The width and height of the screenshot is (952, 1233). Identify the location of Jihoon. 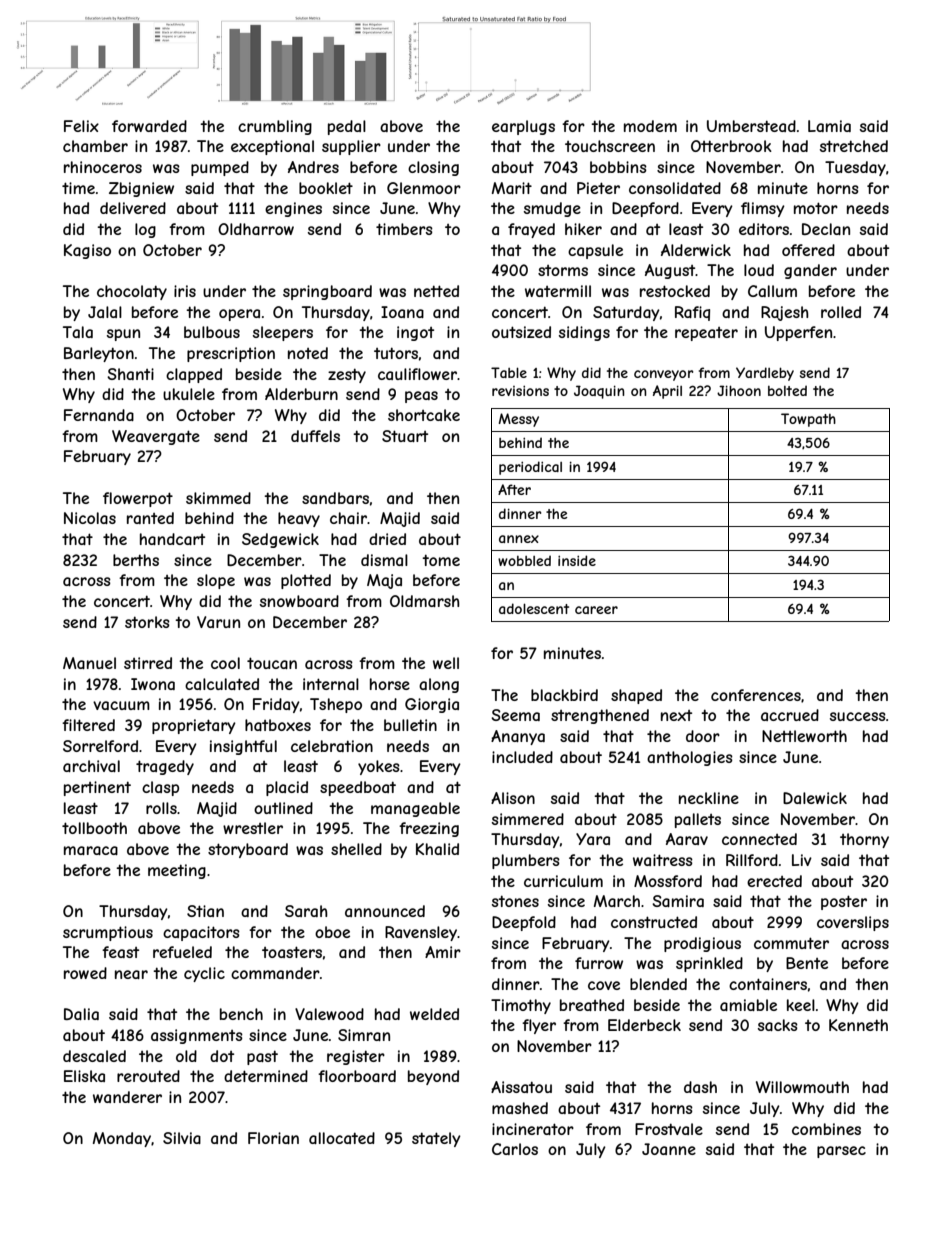
(739, 390).
